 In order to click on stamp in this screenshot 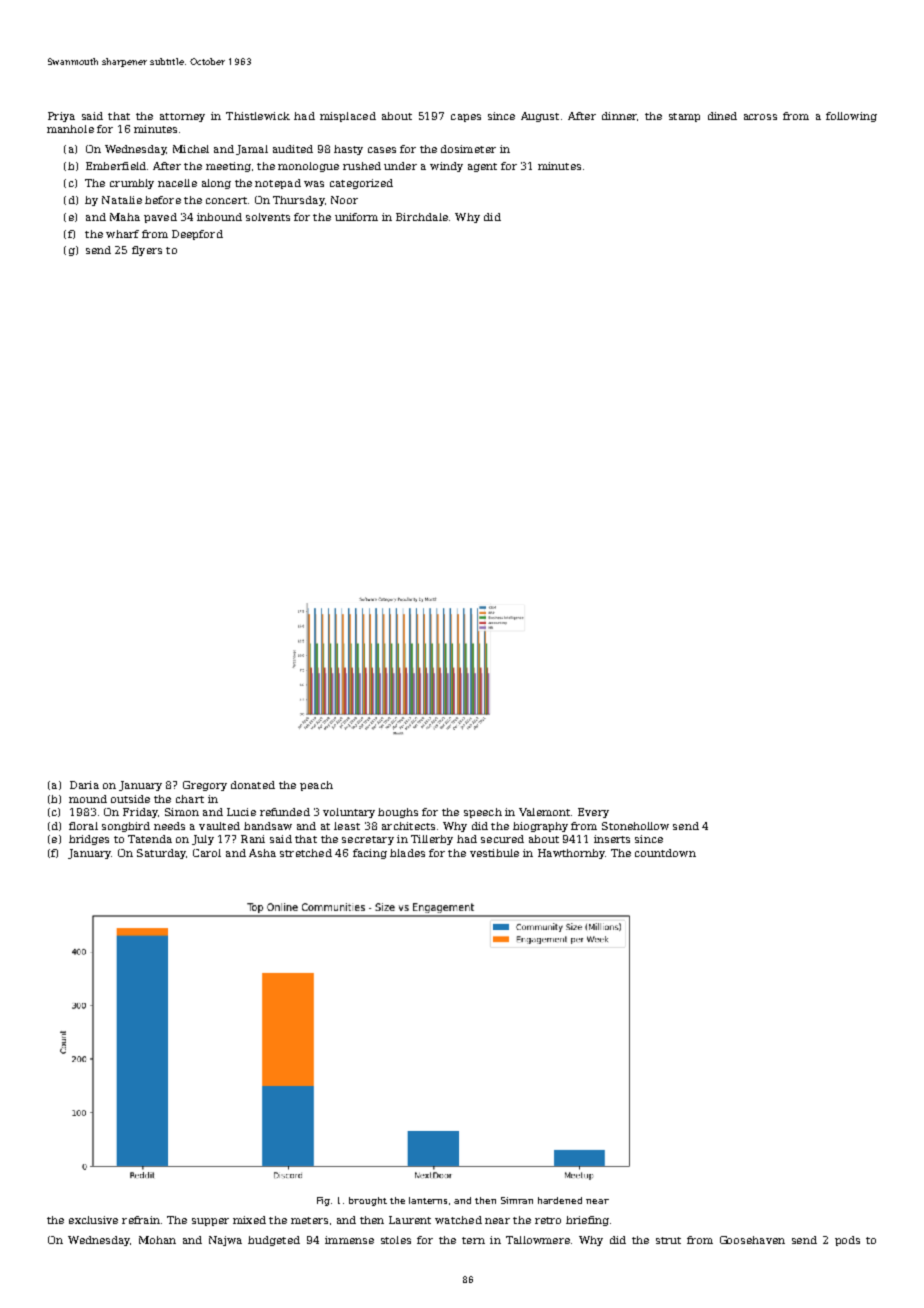, I will do `click(684, 117)`.
